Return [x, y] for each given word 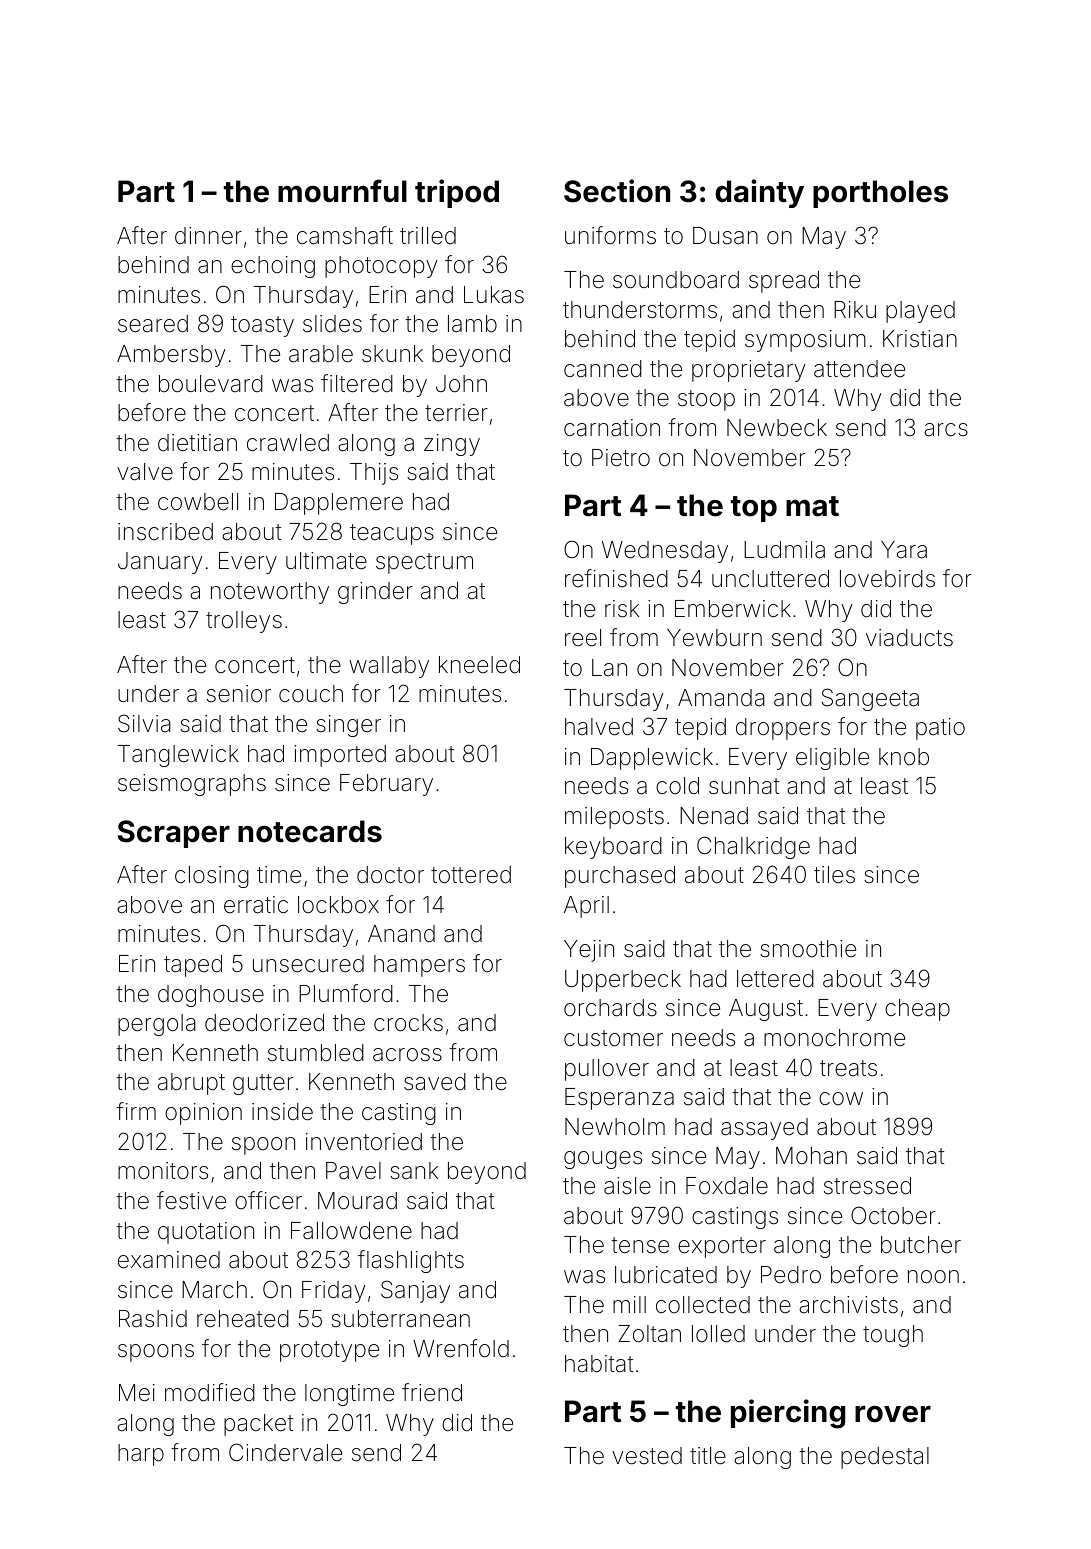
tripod [457, 193]
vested [647, 1456]
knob [904, 757]
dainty [759, 193]
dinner [208, 236]
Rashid [153, 1319]
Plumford [346, 993]
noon [933, 1277]
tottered [471, 875]
